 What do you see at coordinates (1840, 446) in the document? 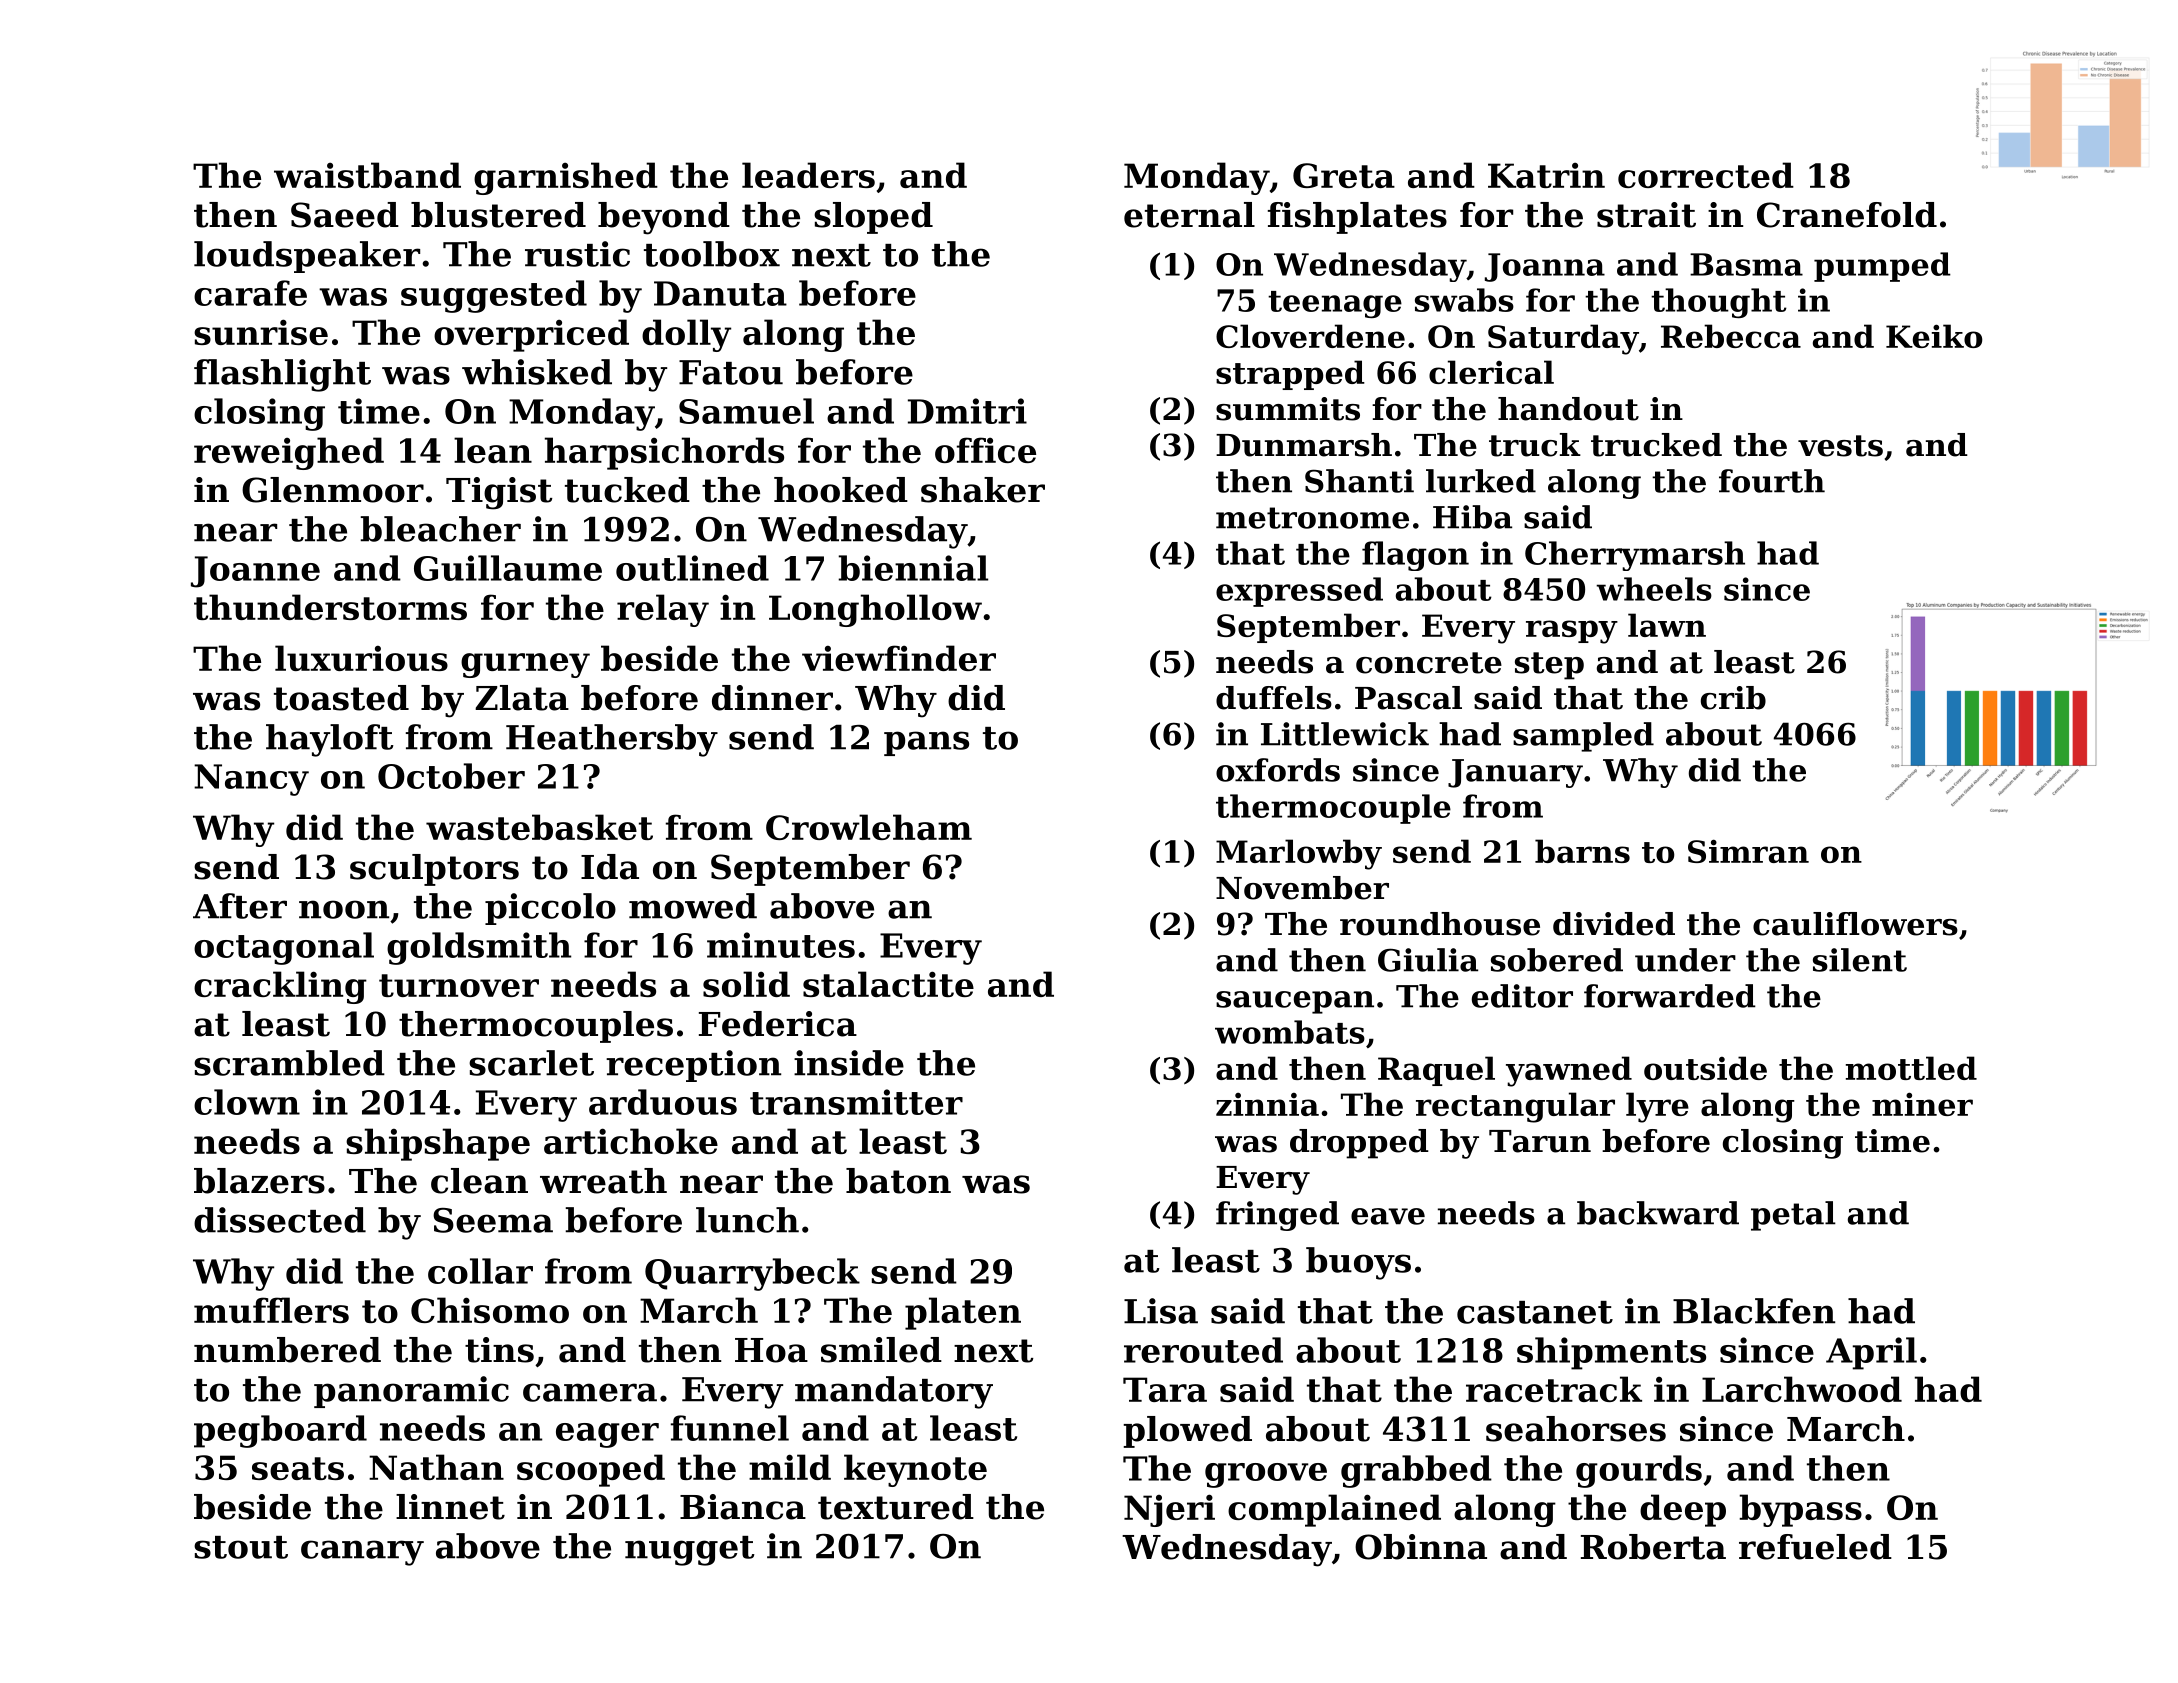
I see `vests` at bounding box center [1840, 446].
